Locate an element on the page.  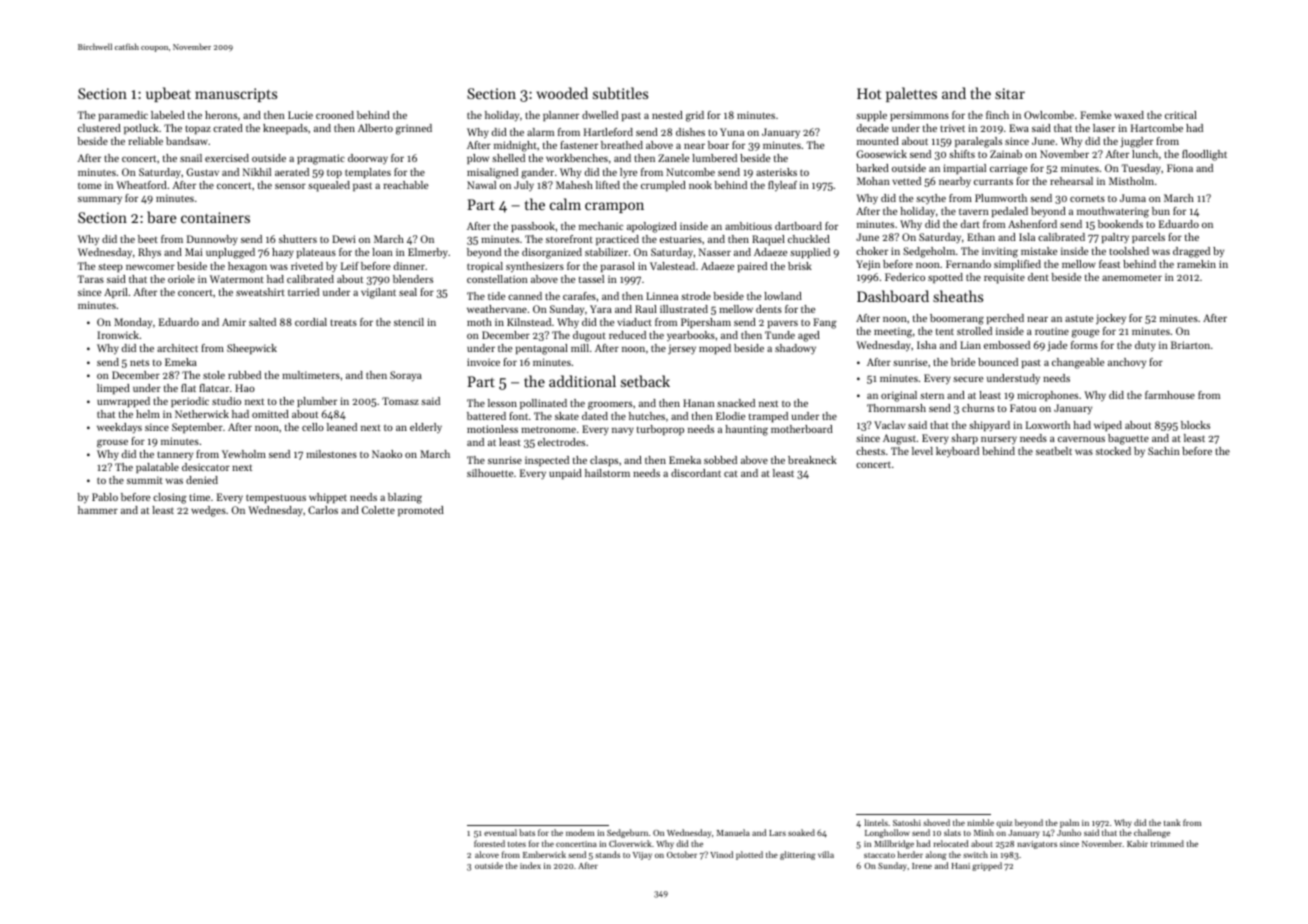
viaduct is located at coordinates (634, 322).
